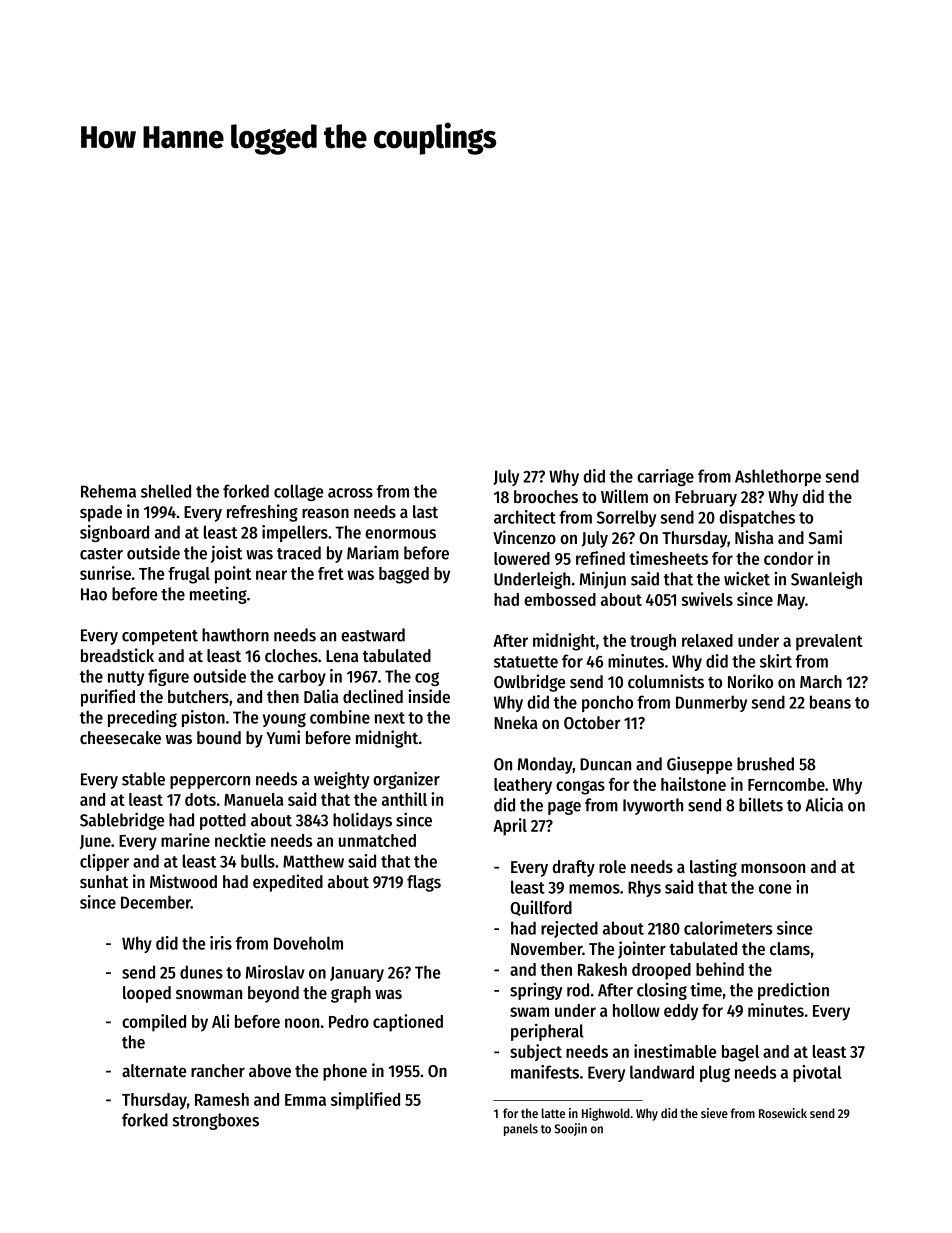  I want to click on panels, so click(521, 1130).
